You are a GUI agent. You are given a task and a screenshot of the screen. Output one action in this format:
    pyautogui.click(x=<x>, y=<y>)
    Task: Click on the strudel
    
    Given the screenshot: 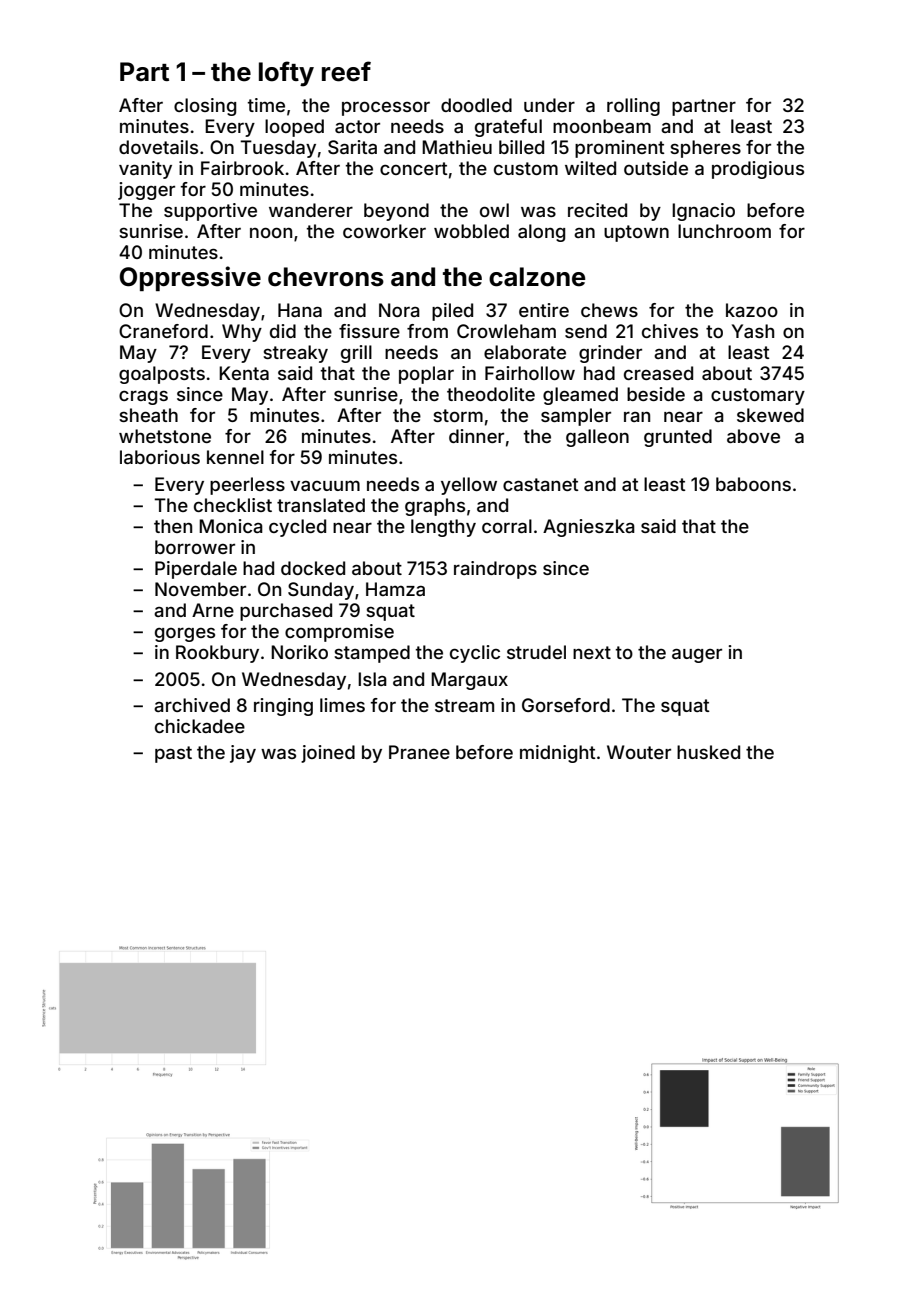 What is the action you would take?
    pyautogui.click(x=536, y=652)
